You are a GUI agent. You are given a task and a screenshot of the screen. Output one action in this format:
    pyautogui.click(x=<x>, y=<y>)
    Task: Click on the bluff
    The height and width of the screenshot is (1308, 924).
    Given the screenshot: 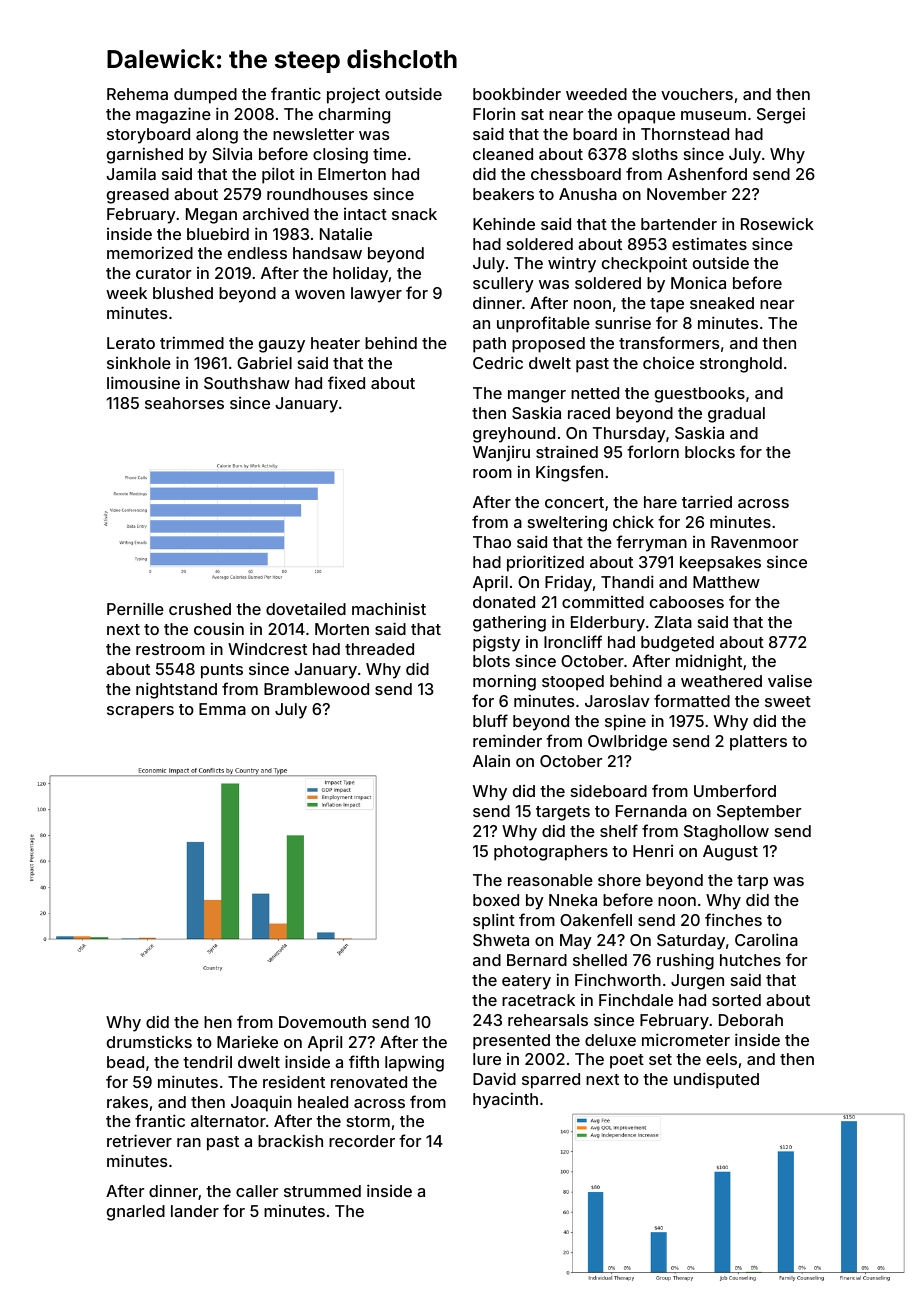 What is the action you would take?
    pyautogui.click(x=490, y=720)
